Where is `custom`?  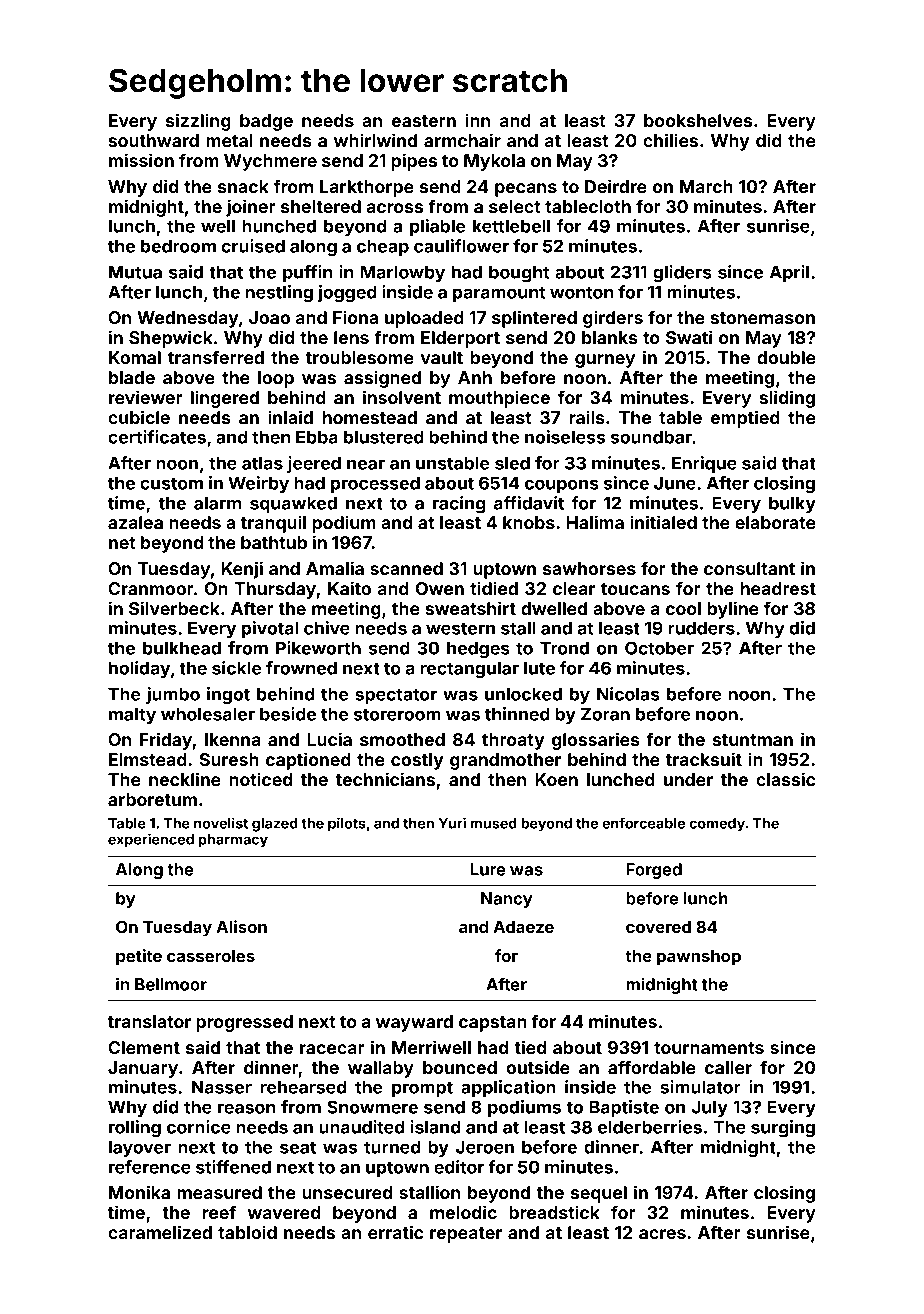
custom is located at coordinates (171, 483).
